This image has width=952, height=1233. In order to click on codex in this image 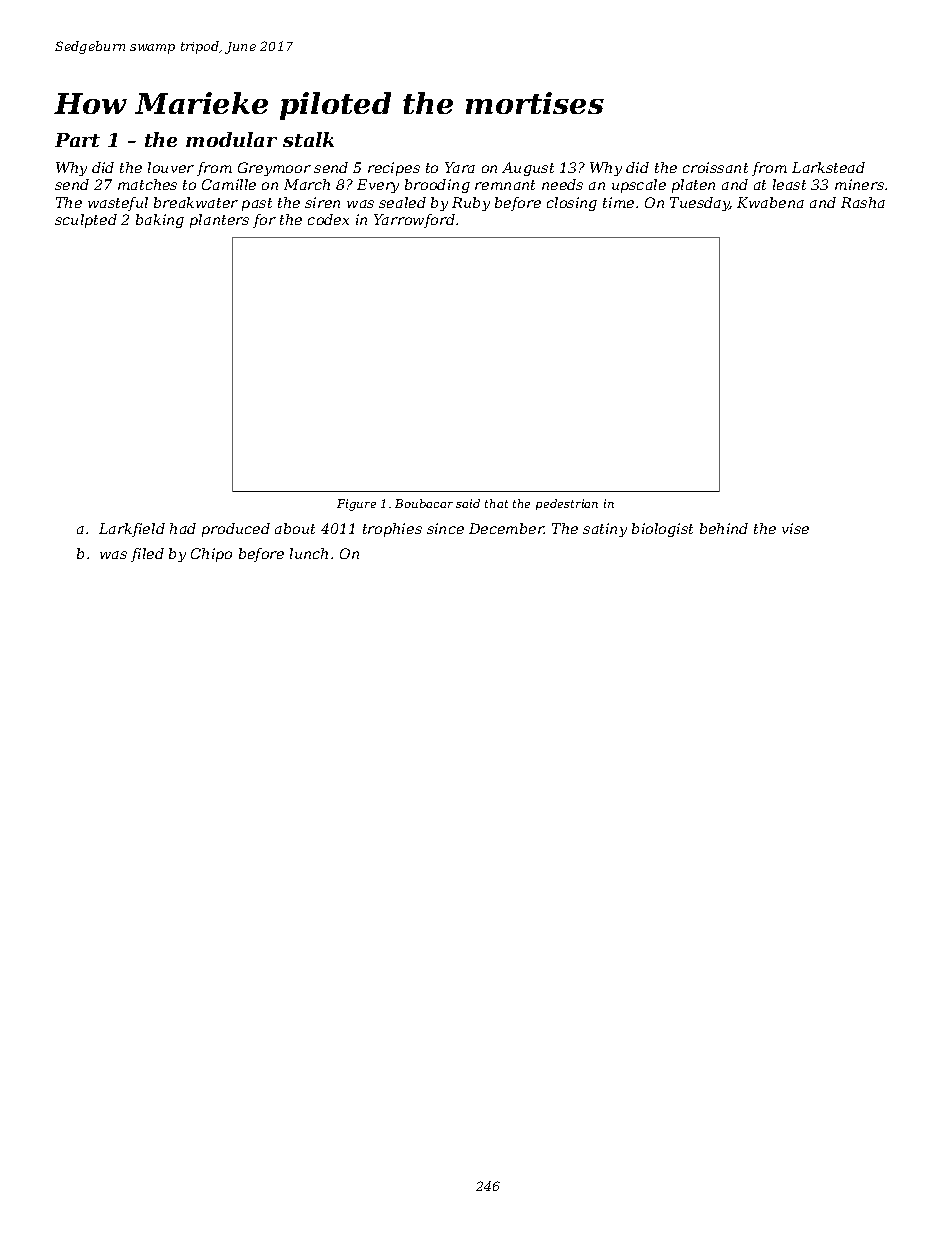, I will do `click(328, 219)`.
